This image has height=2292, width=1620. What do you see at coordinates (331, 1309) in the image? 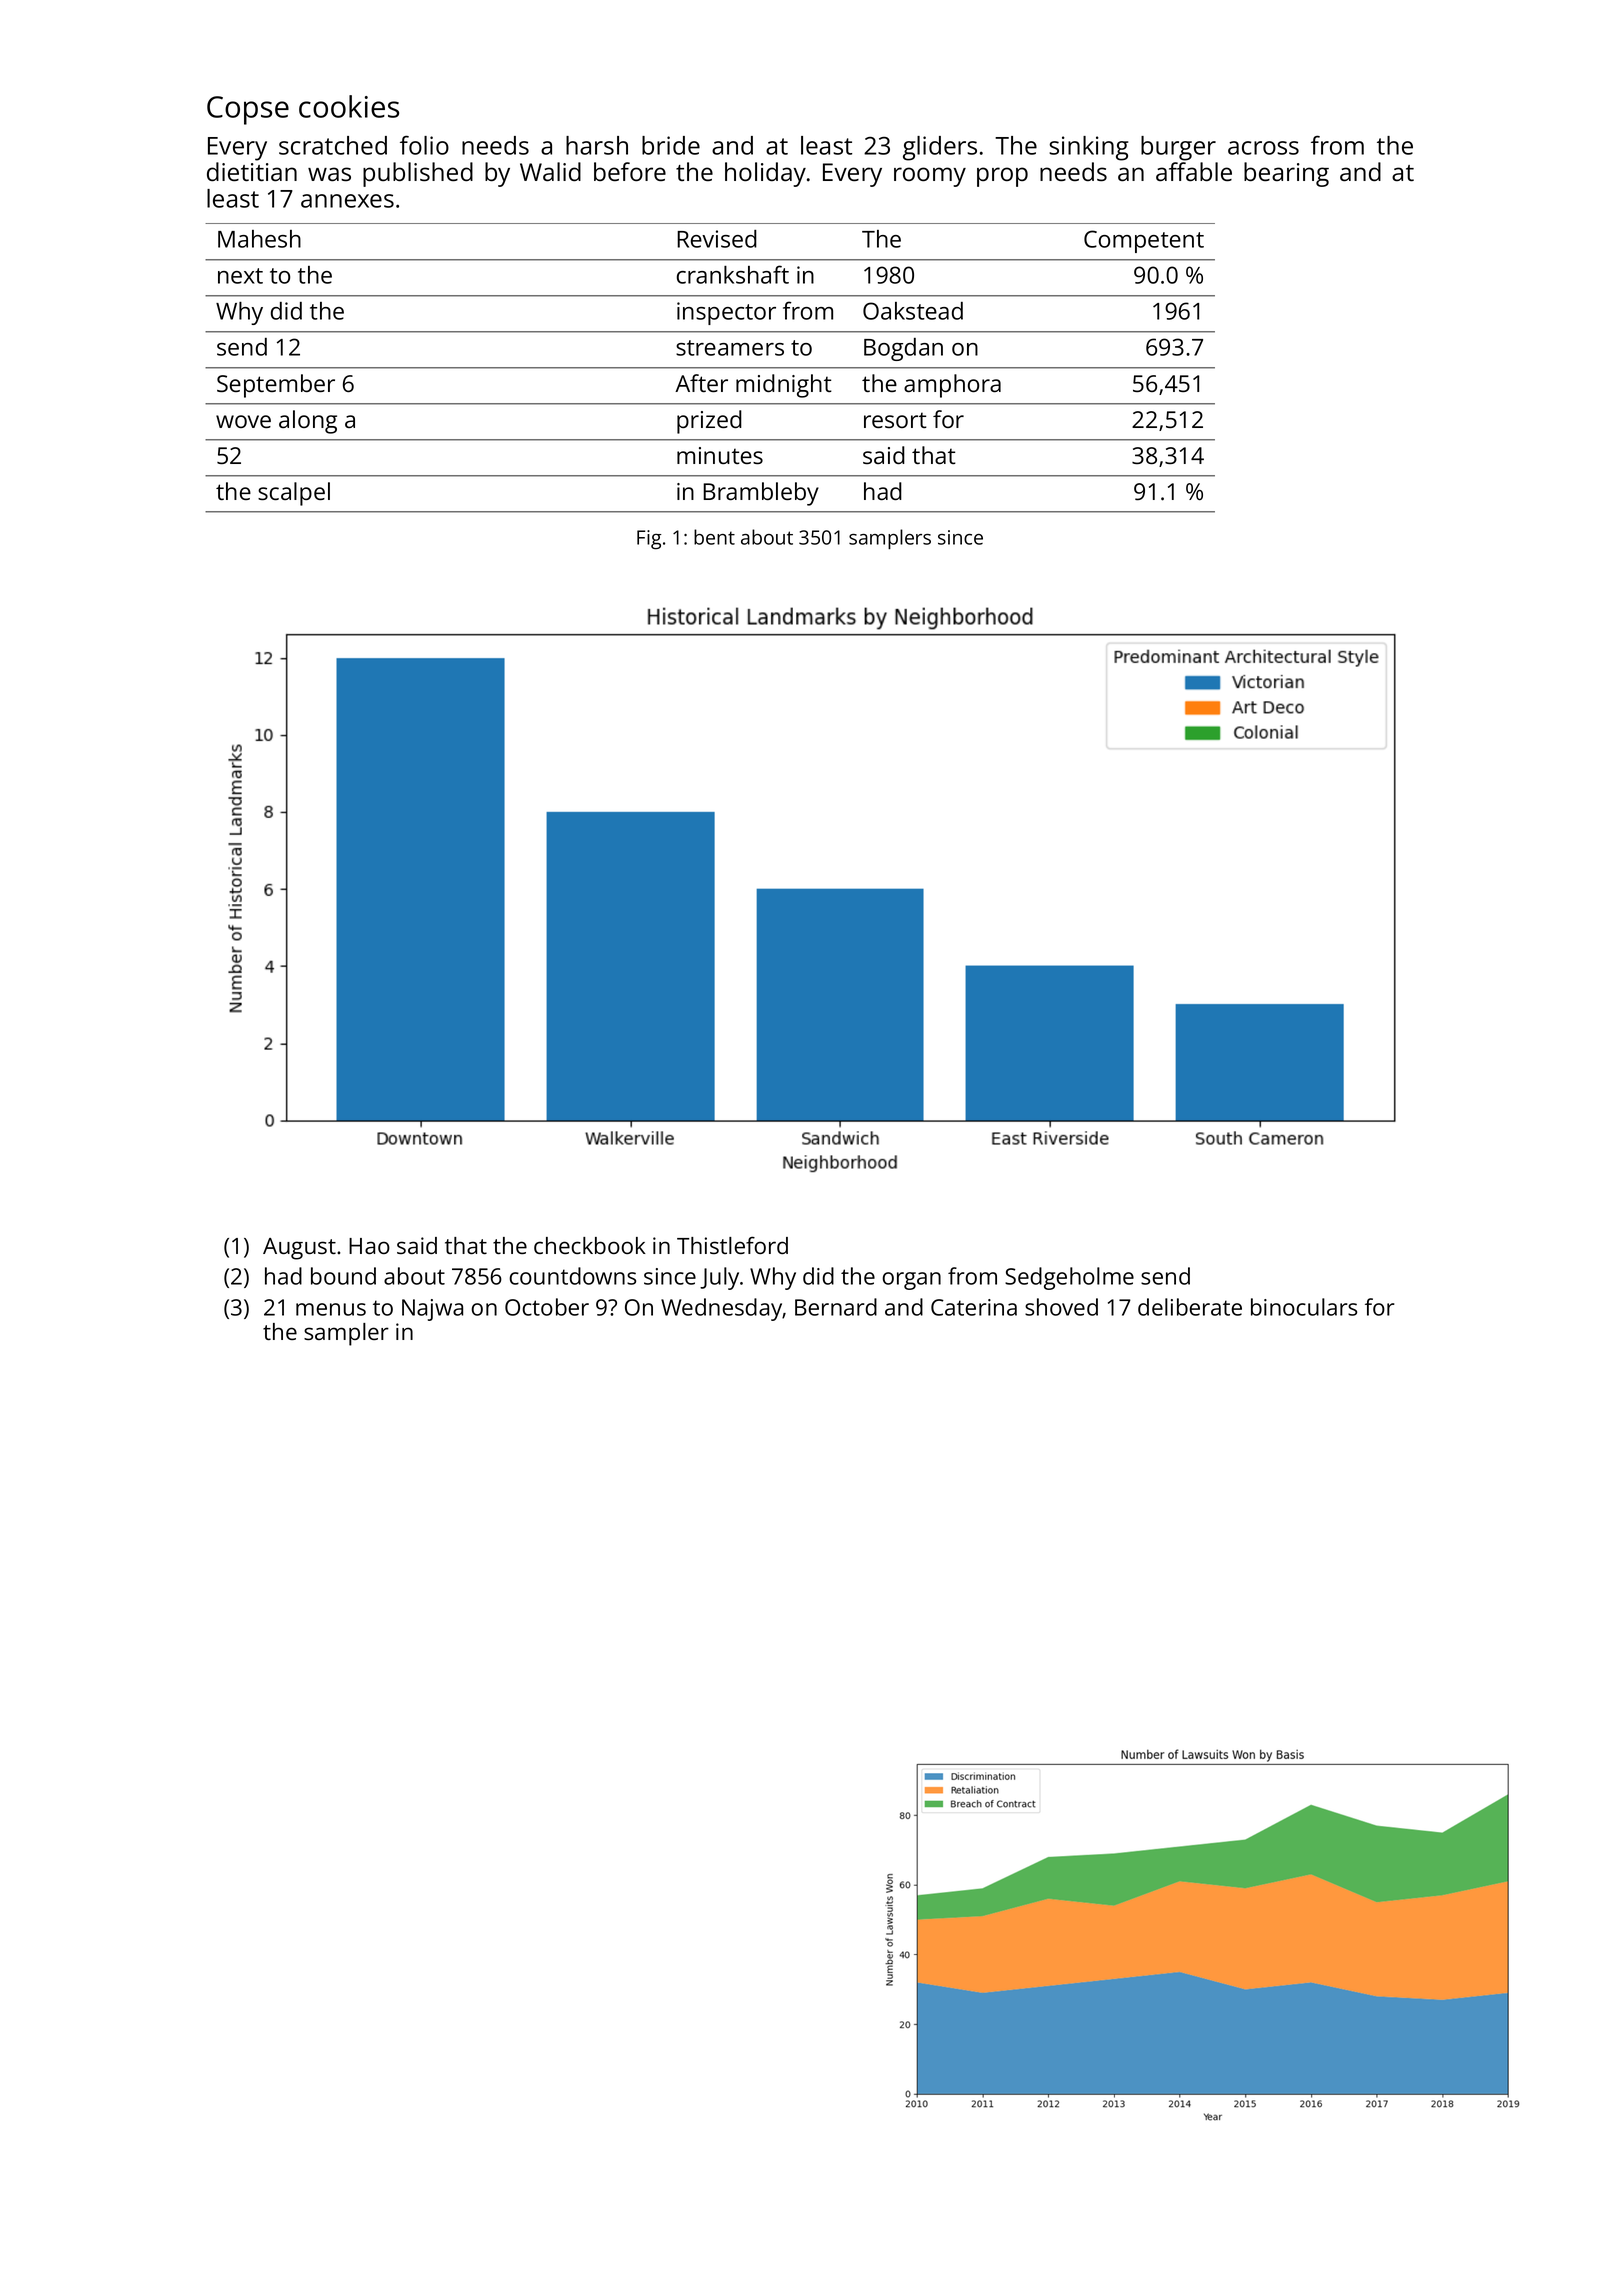
I see `menus` at bounding box center [331, 1309].
